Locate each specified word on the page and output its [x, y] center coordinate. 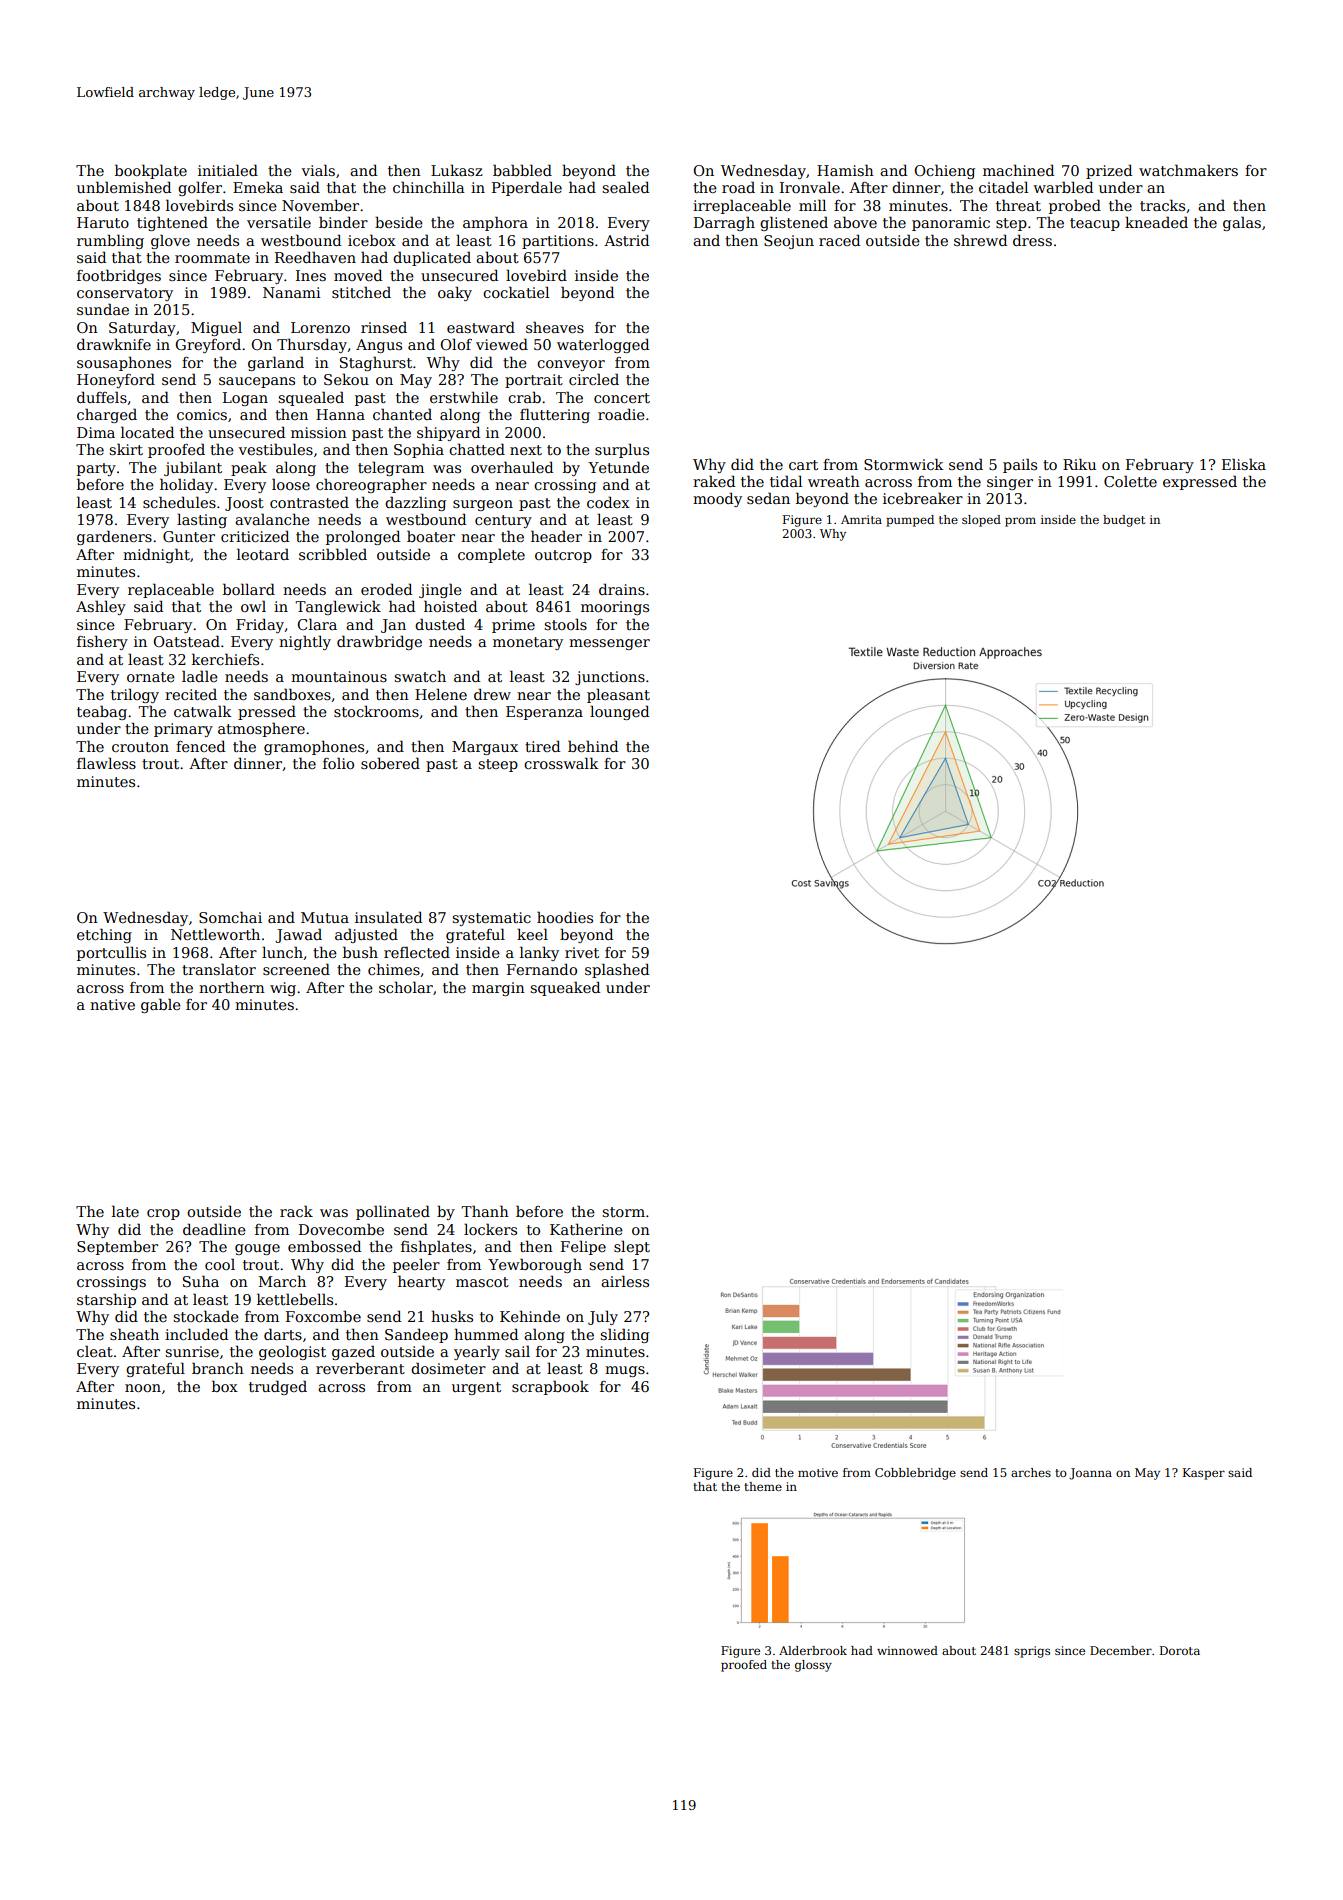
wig [283, 989]
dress [1032, 240]
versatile [279, 222]
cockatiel [516, 292]
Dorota [1180, 1650]
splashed [617, 970]
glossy [813, 1666]
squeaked [565, 988]
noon [143, 1388]
